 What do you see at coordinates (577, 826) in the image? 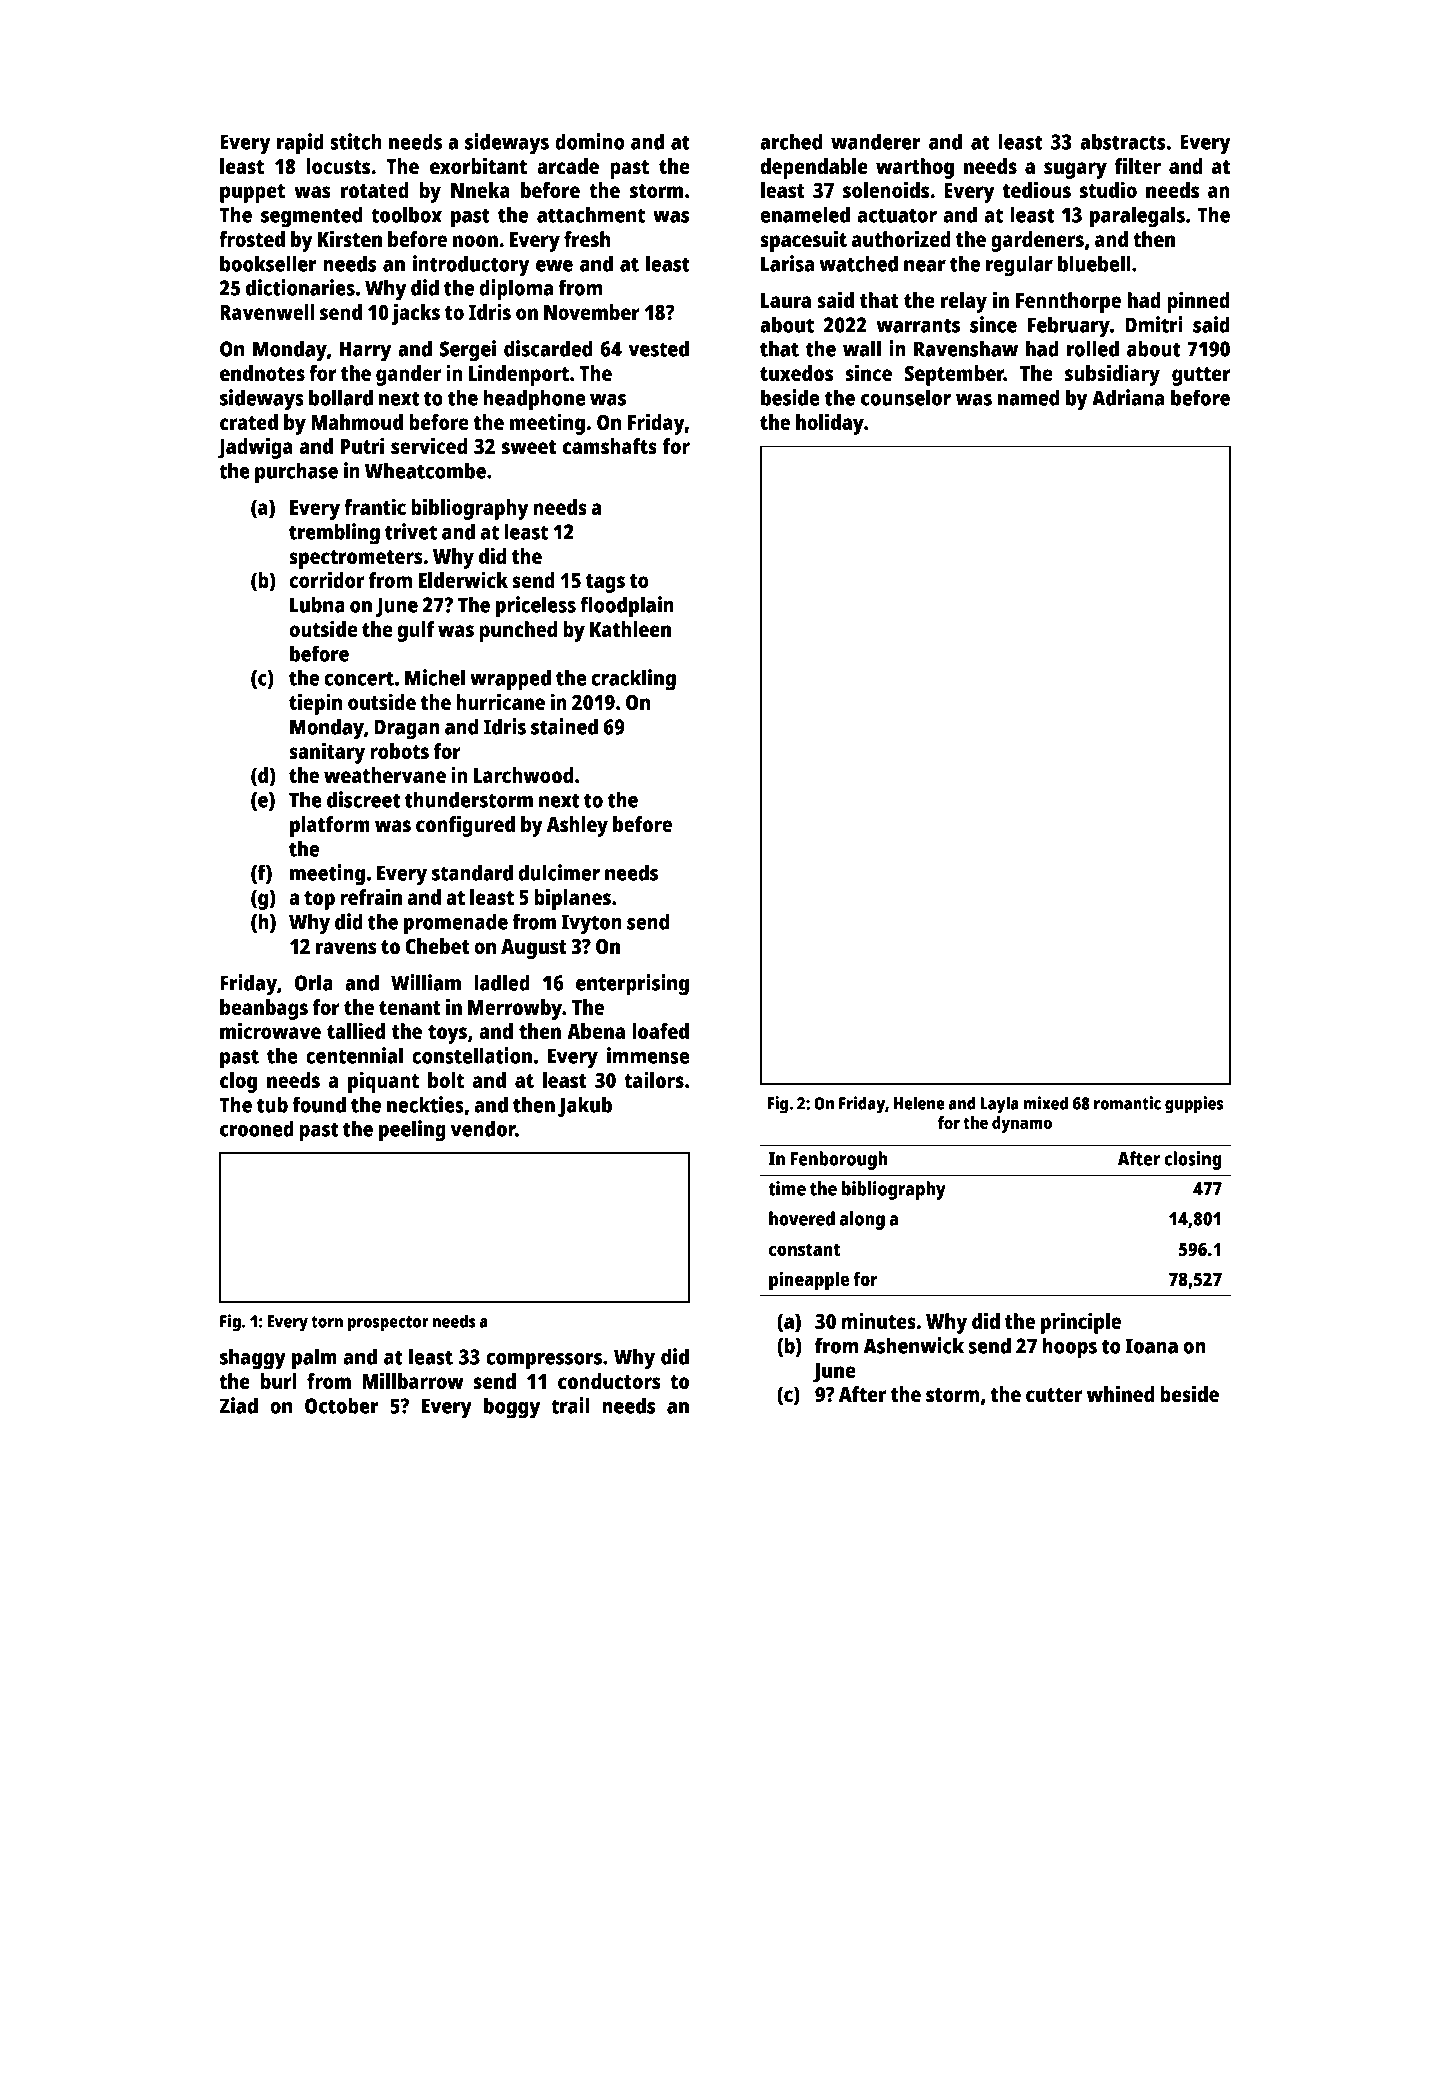
I see `Ashley` at bounding box center [577, 826].
